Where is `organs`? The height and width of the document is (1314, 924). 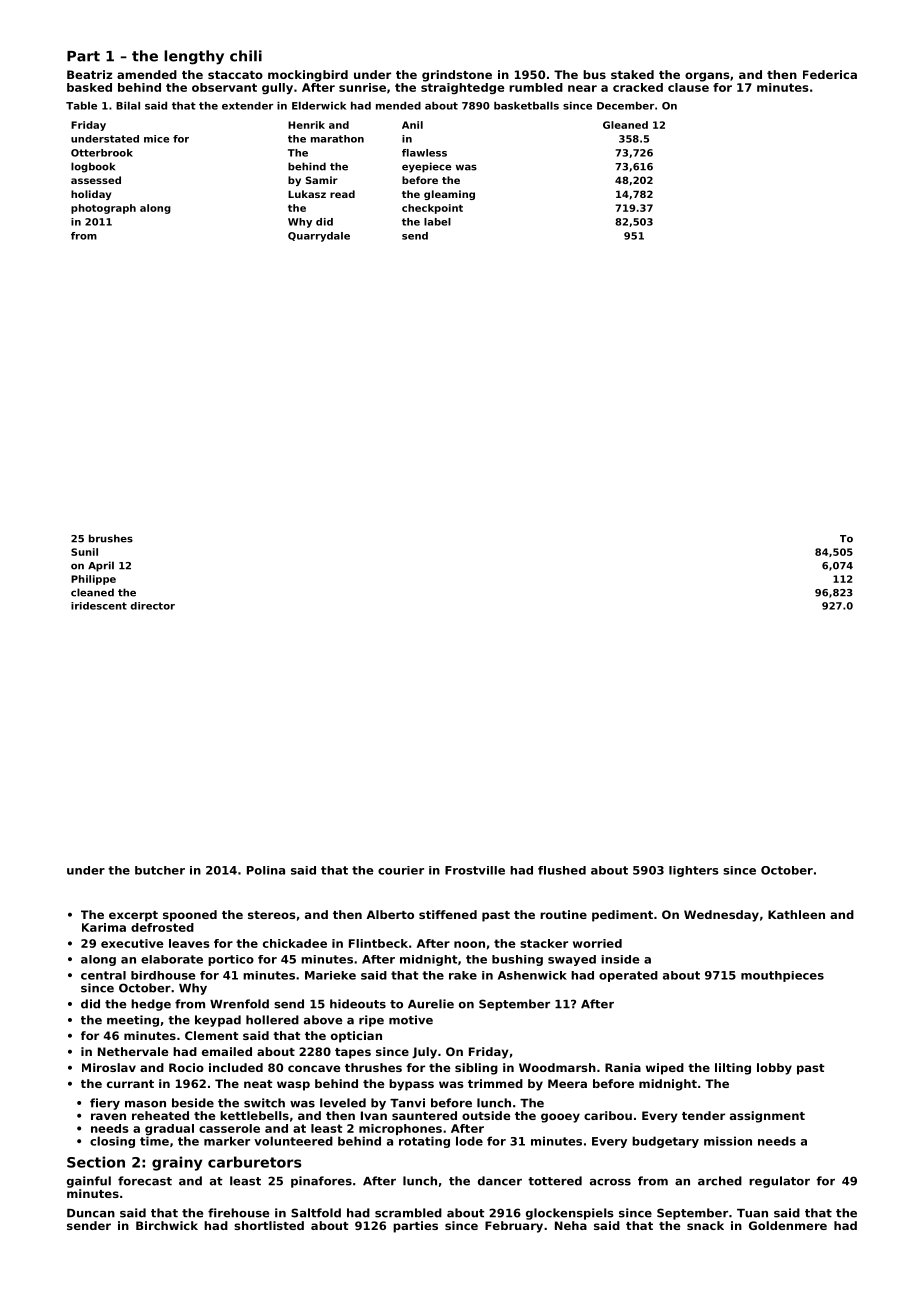
organs is located at coordinates (707, 77).
